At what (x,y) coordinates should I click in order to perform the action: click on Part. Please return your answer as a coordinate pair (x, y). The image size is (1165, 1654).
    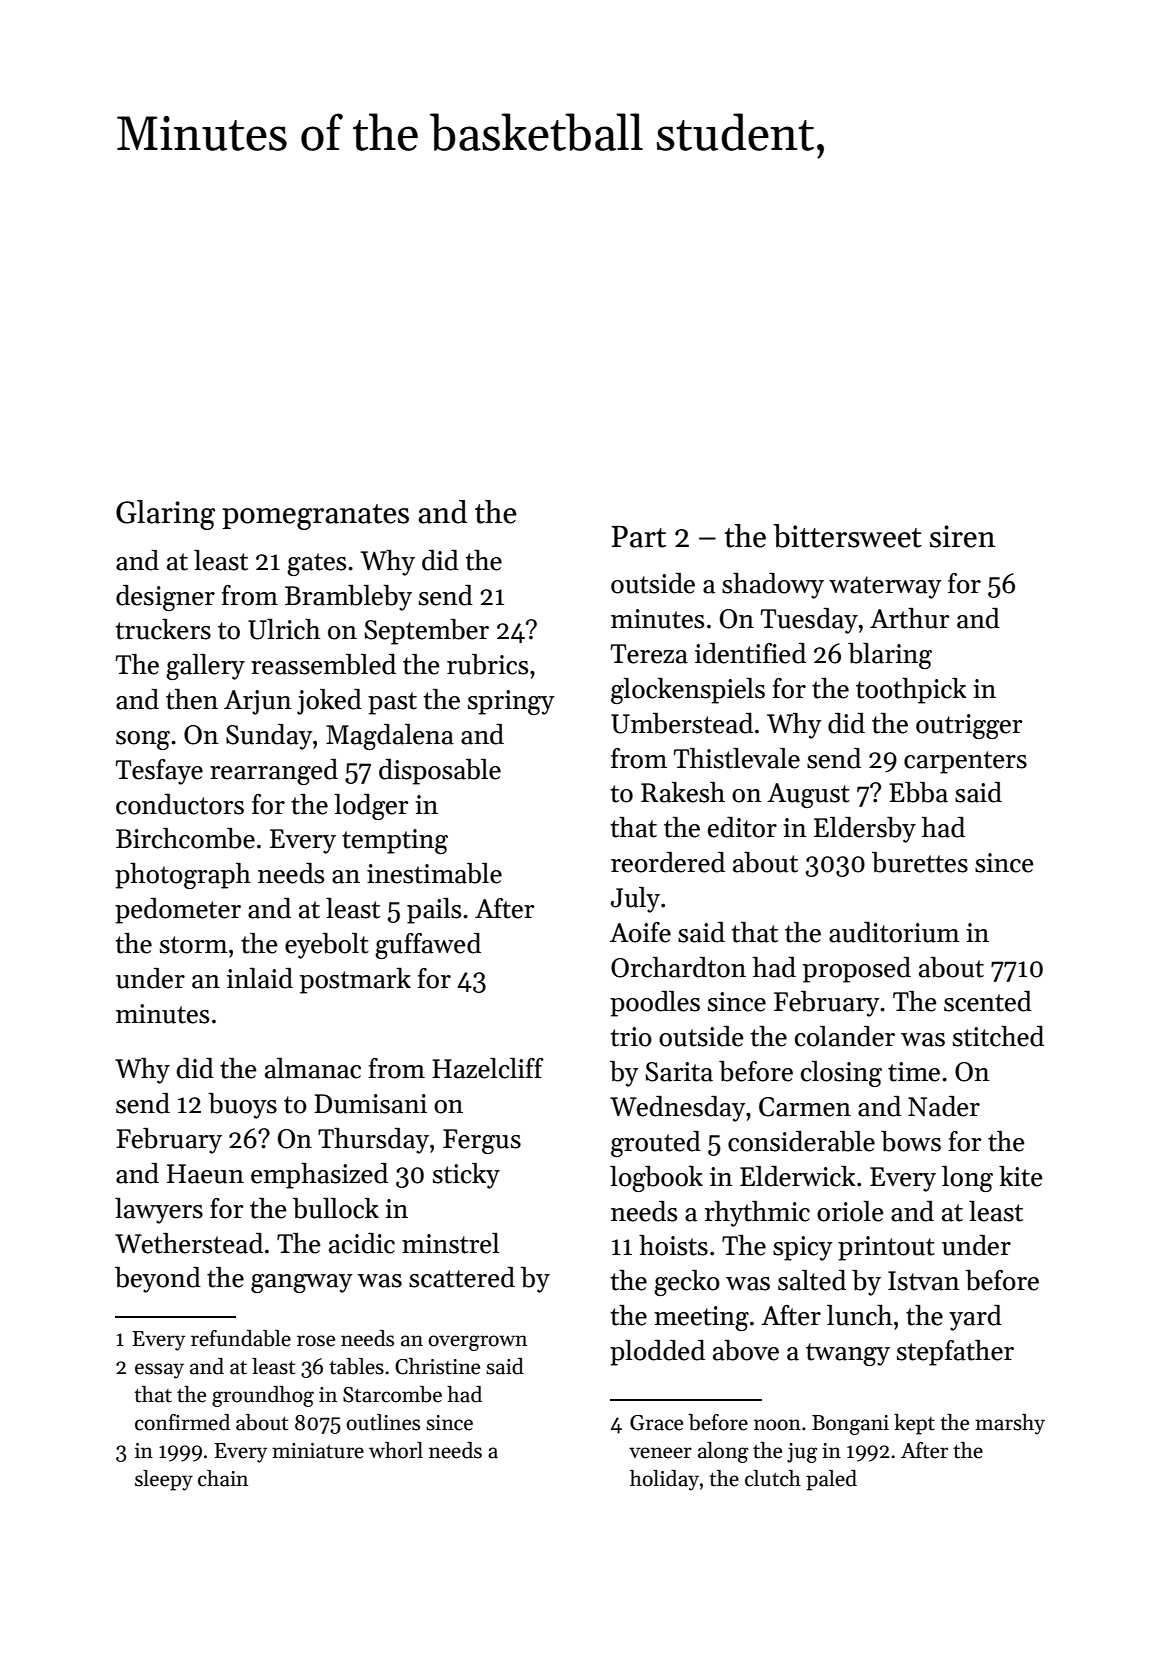
    Looking at the image, I should click on (638, 537).
